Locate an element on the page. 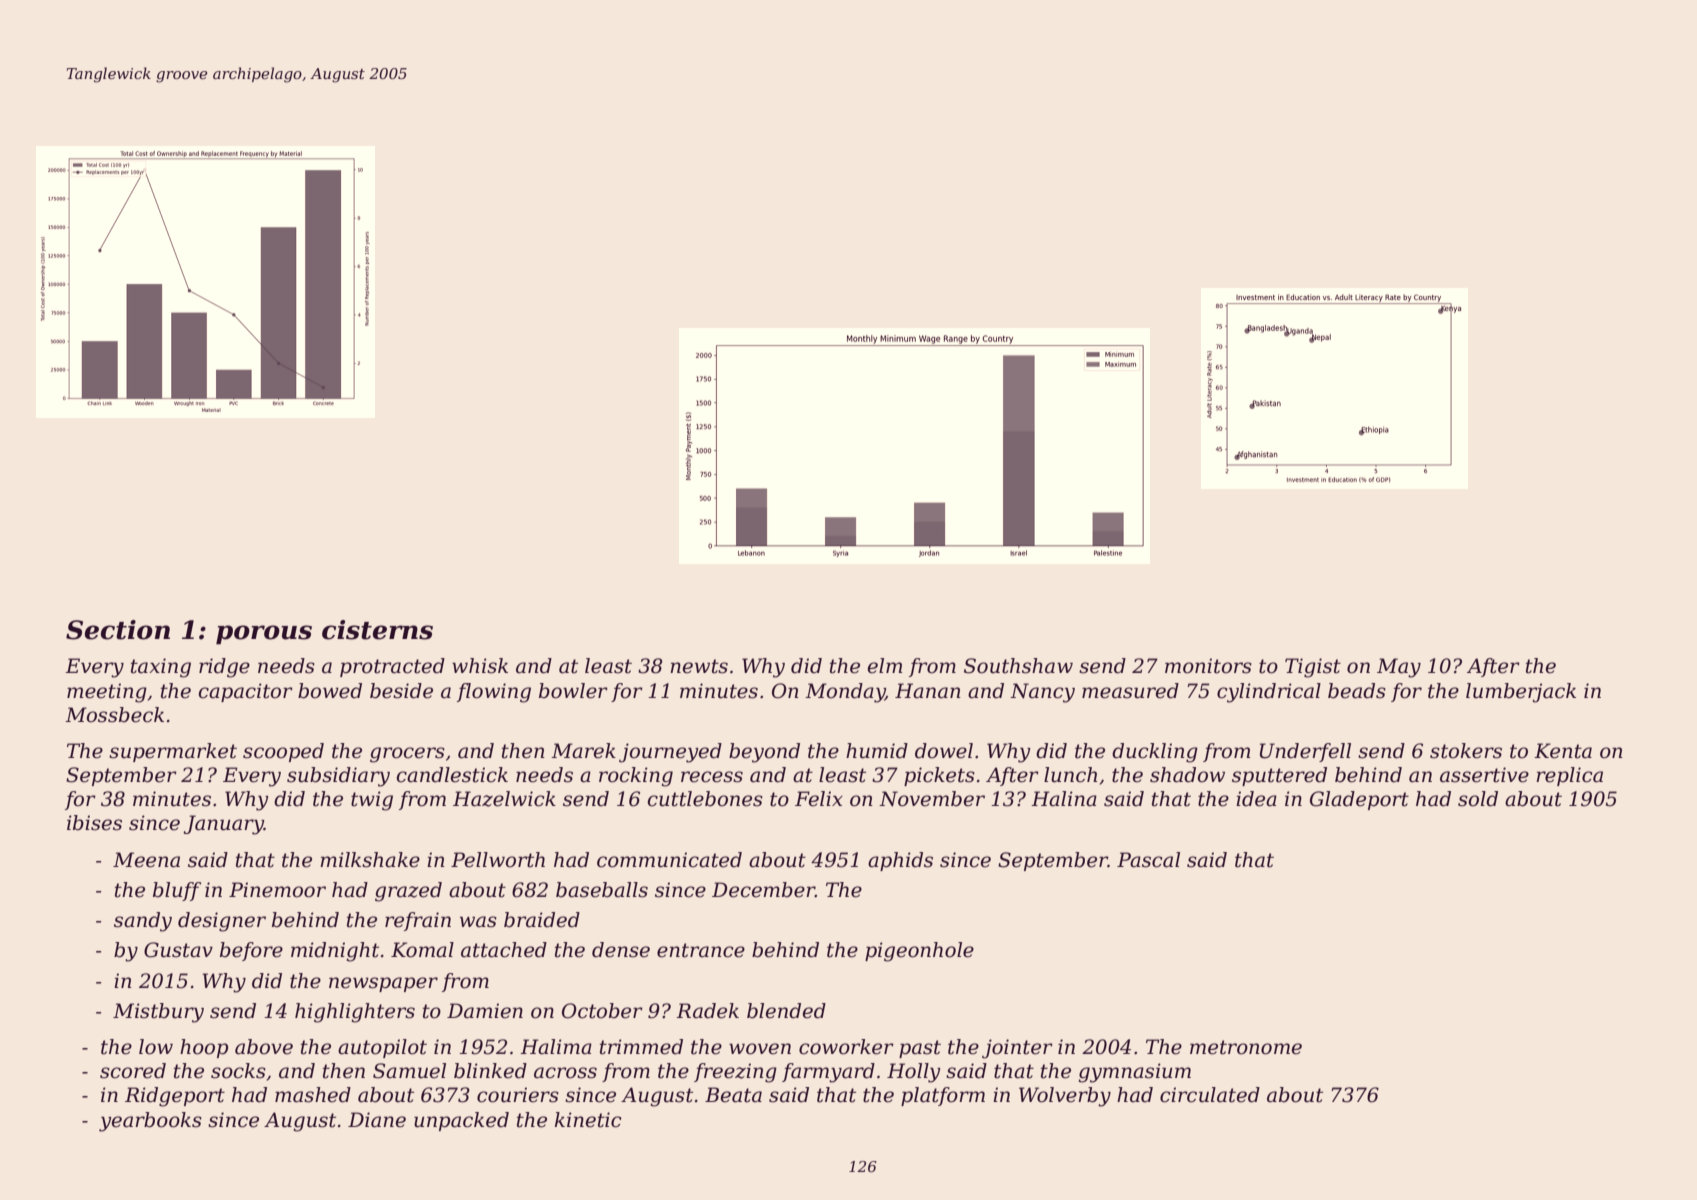  humid is located at coordinates (877, 751).
